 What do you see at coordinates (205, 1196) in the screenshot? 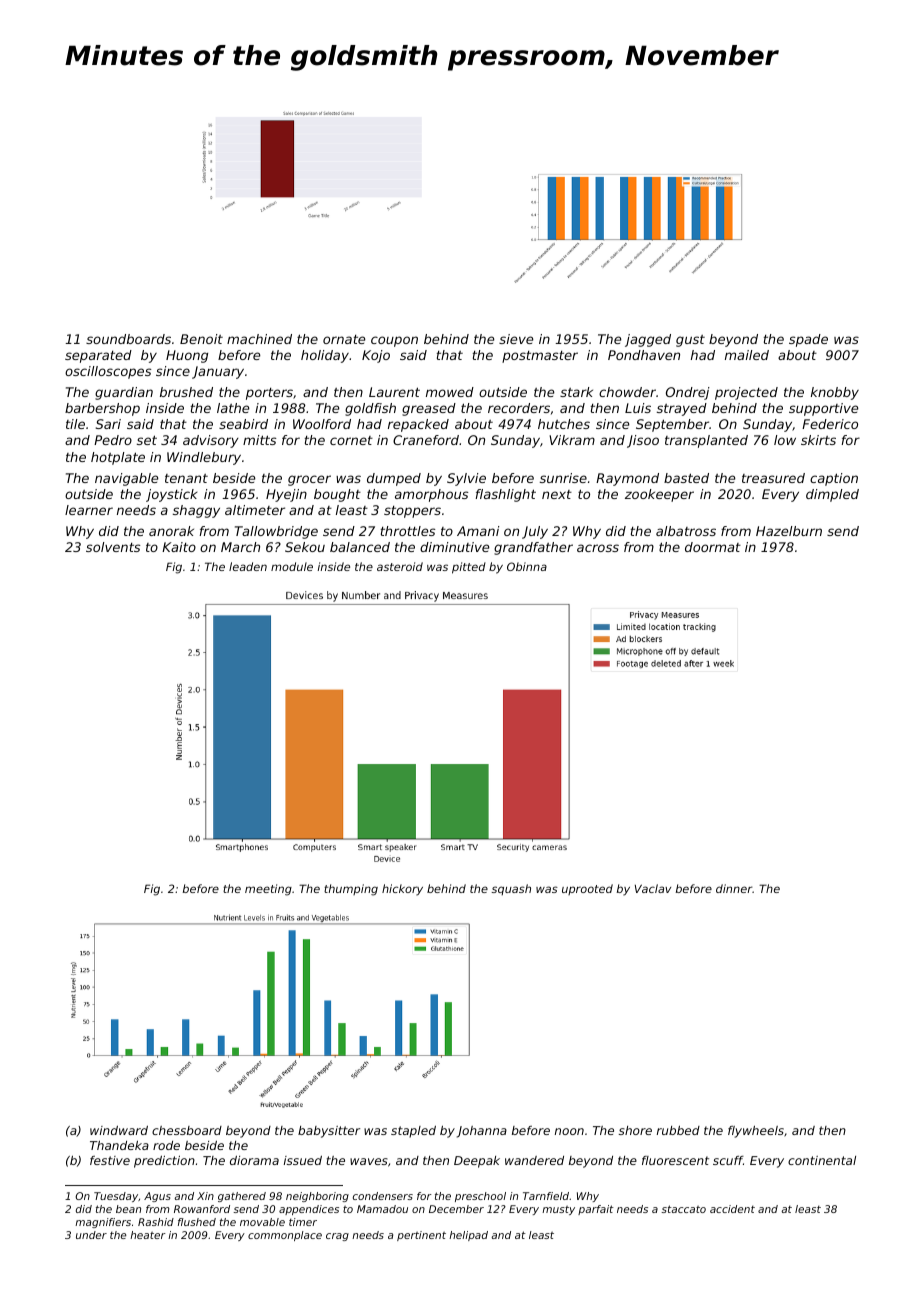
I see `Xin` at bounding box center [205, 1196].
